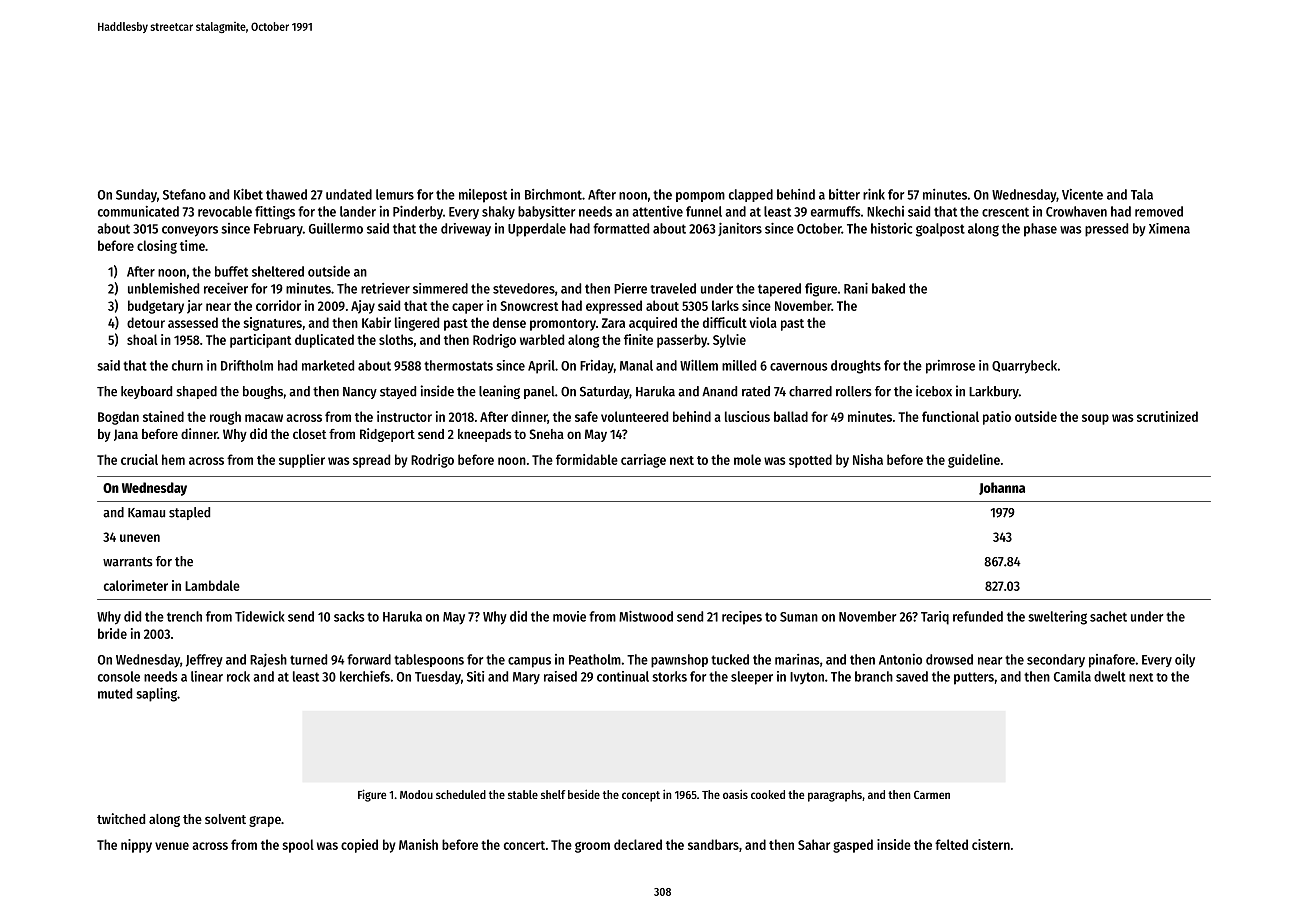  What do you see at coordinates (136, 846) in the screenshot?
I see `nippy` at bounding box center [136, 846].
